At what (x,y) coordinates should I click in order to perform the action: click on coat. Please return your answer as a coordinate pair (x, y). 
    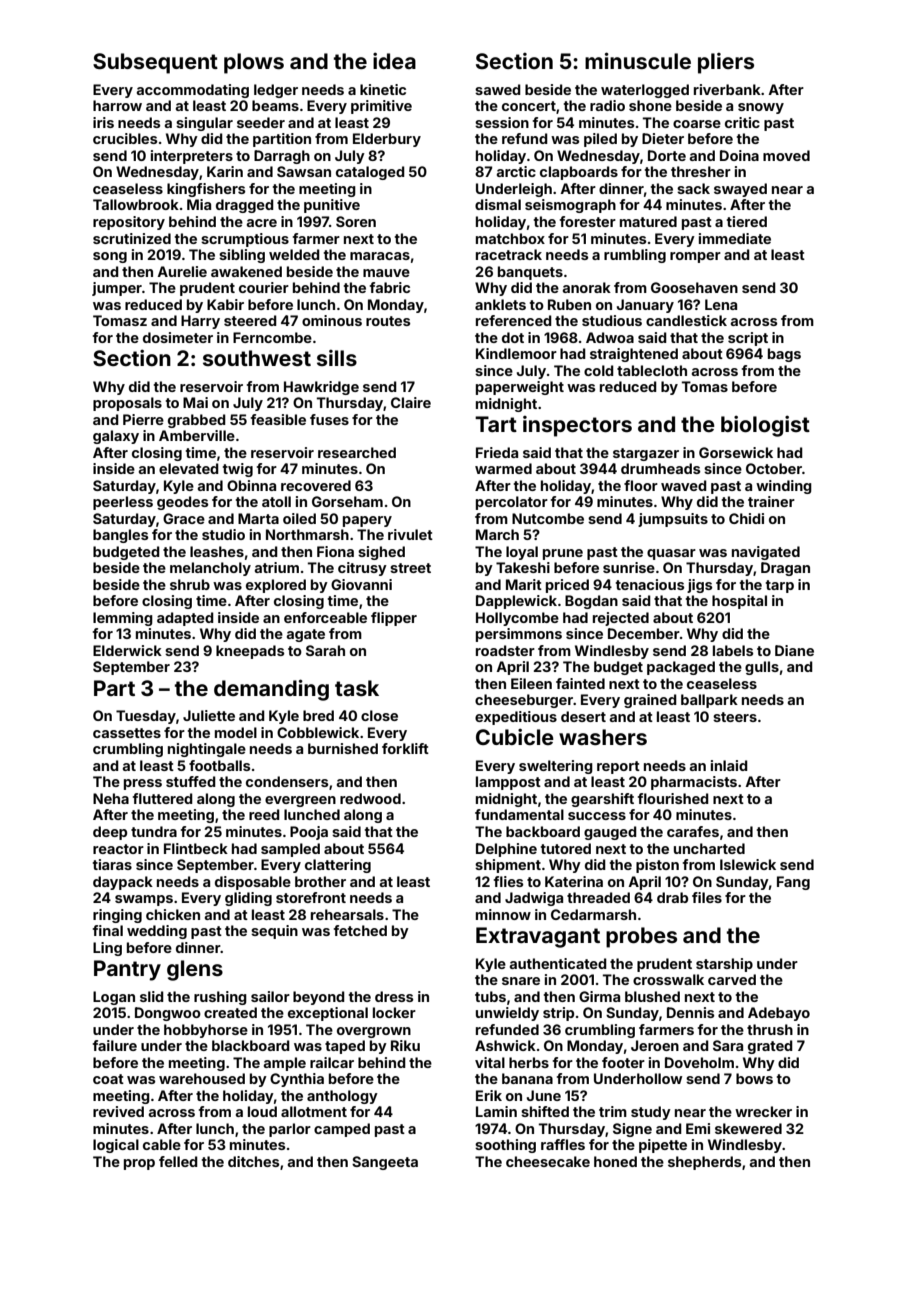
    Looking at the image, I should click on (108, 1079).
